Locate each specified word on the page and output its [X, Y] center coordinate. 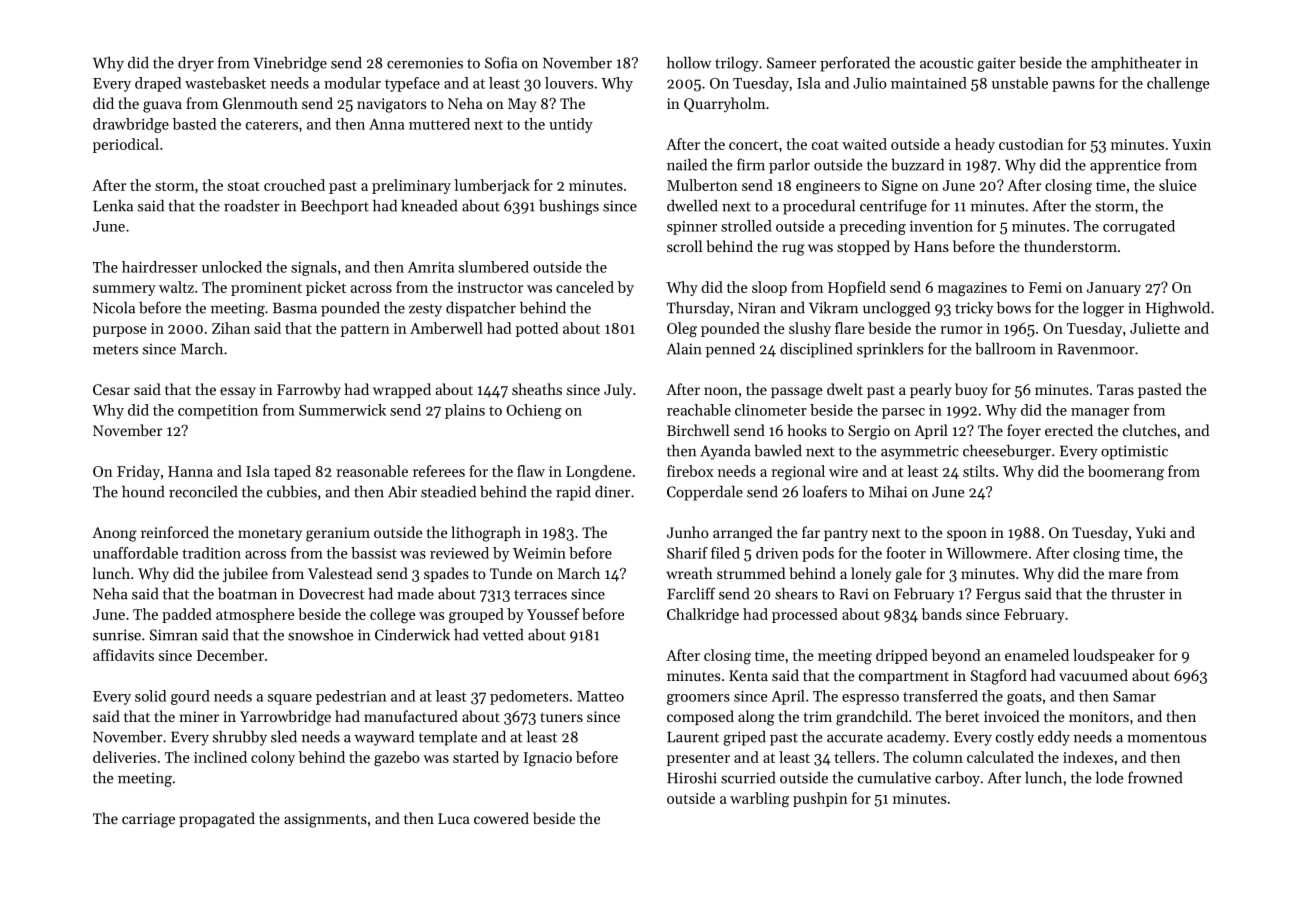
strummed [751, 573]
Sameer [791, 63]
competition [218, 412]
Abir [402, 492]
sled [284, 736]
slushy [810, 329]
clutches [1149, 430]
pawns [1073, 86]
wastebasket [225, 83]
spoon [967, 535]
